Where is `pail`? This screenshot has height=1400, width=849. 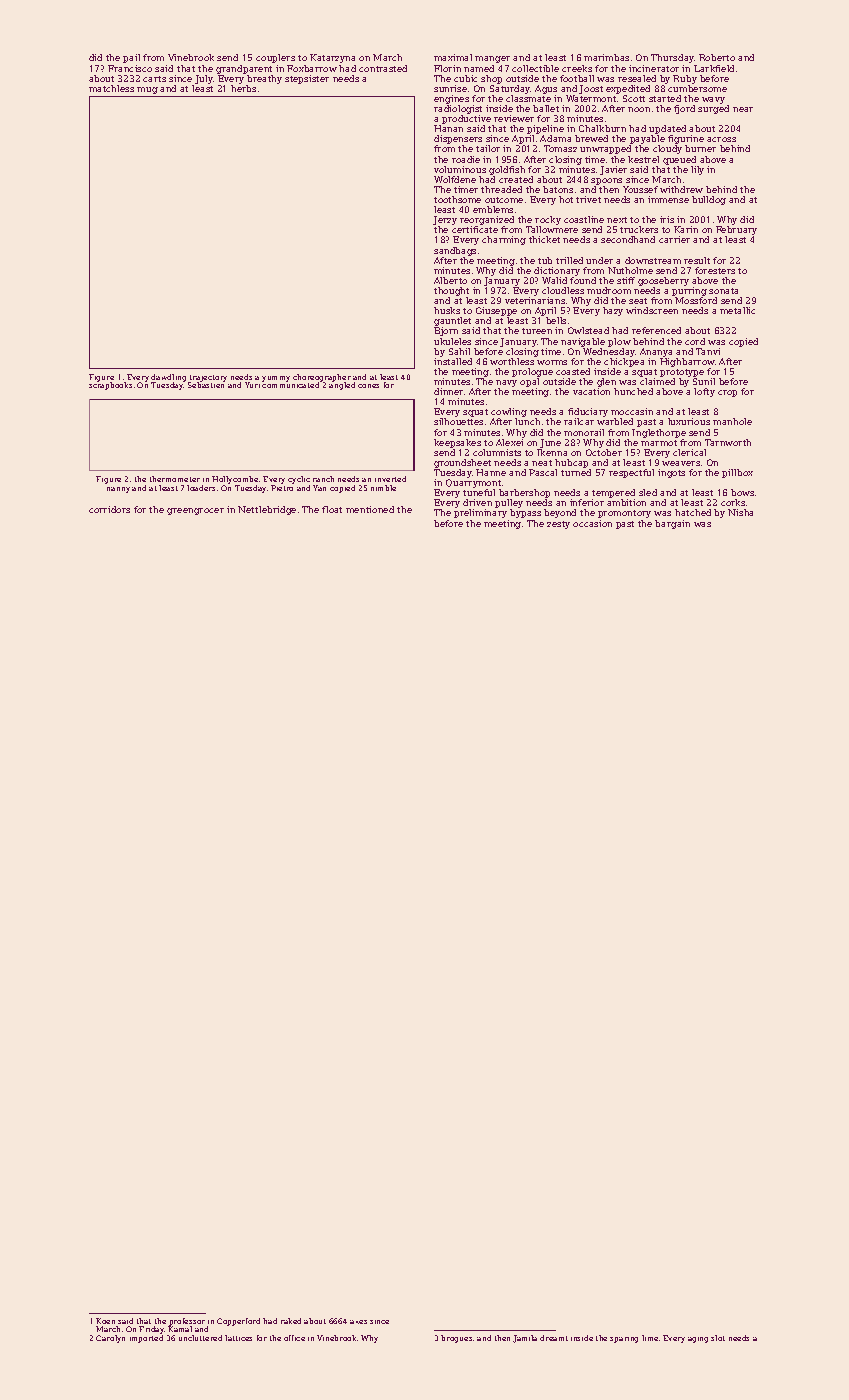
pail is located at coordinates (131, 58).
